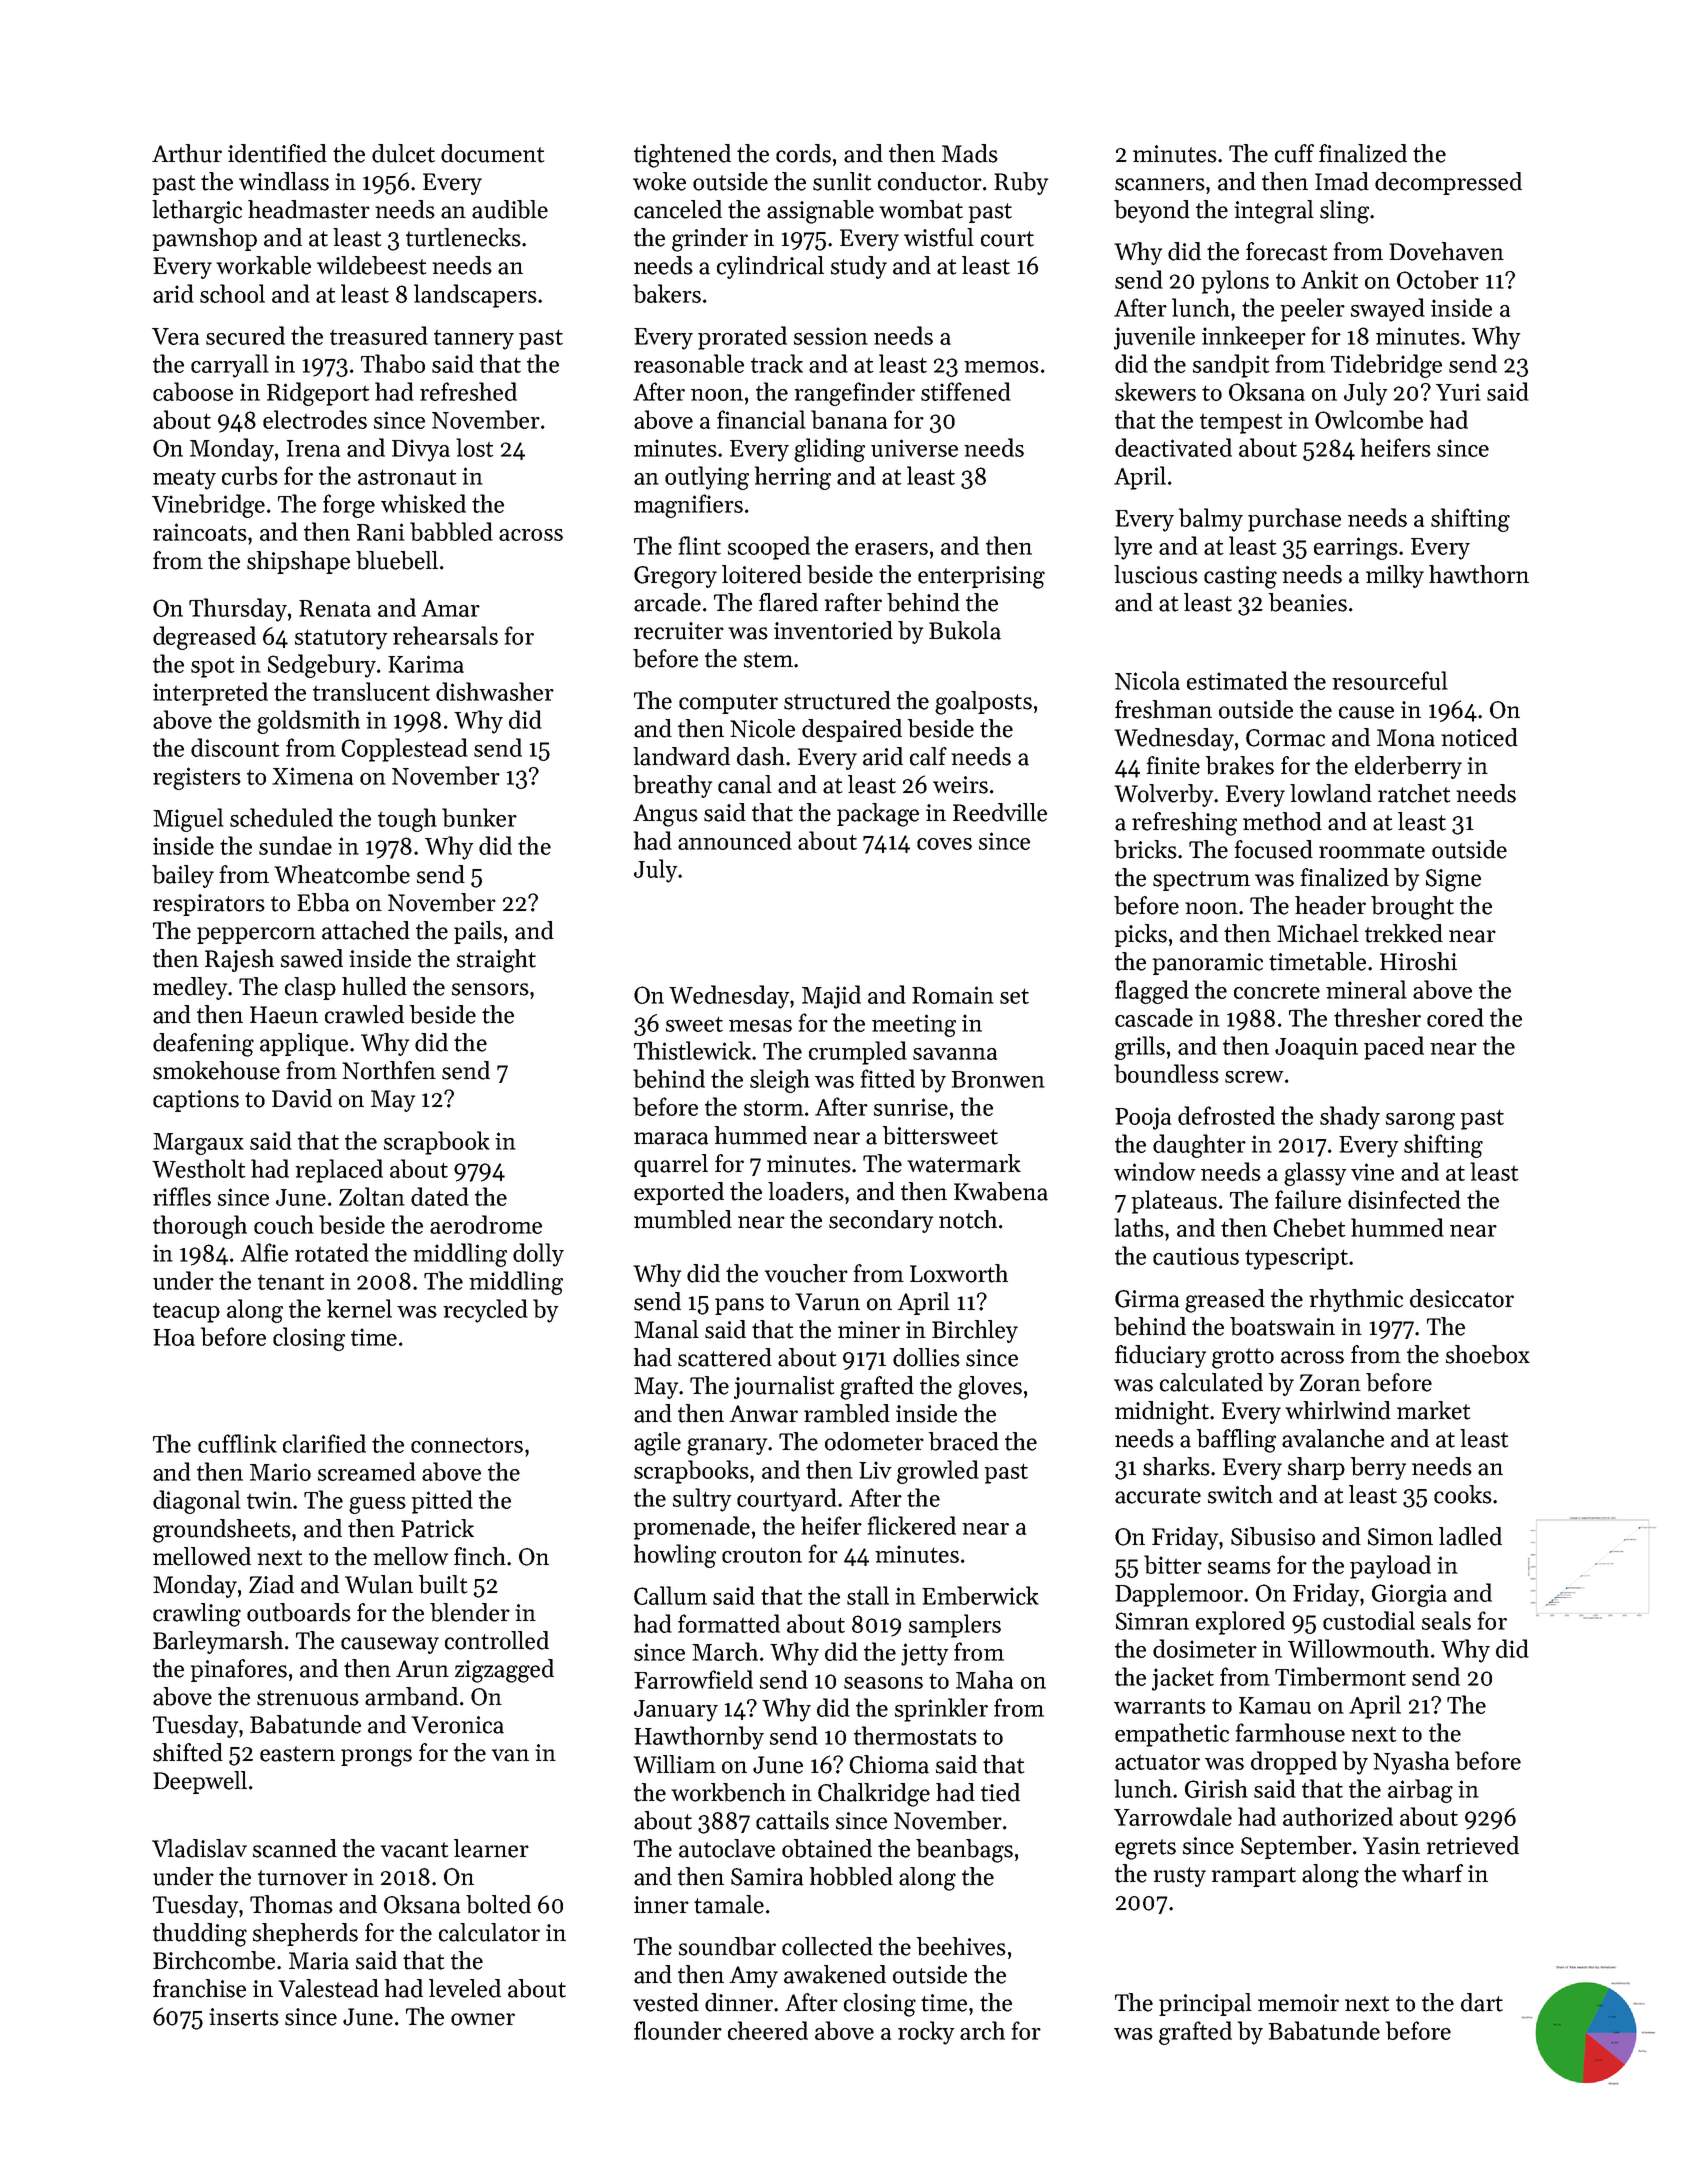 The image size is (1683, 2178). I want to click on deafening, so click(203, 1045).
